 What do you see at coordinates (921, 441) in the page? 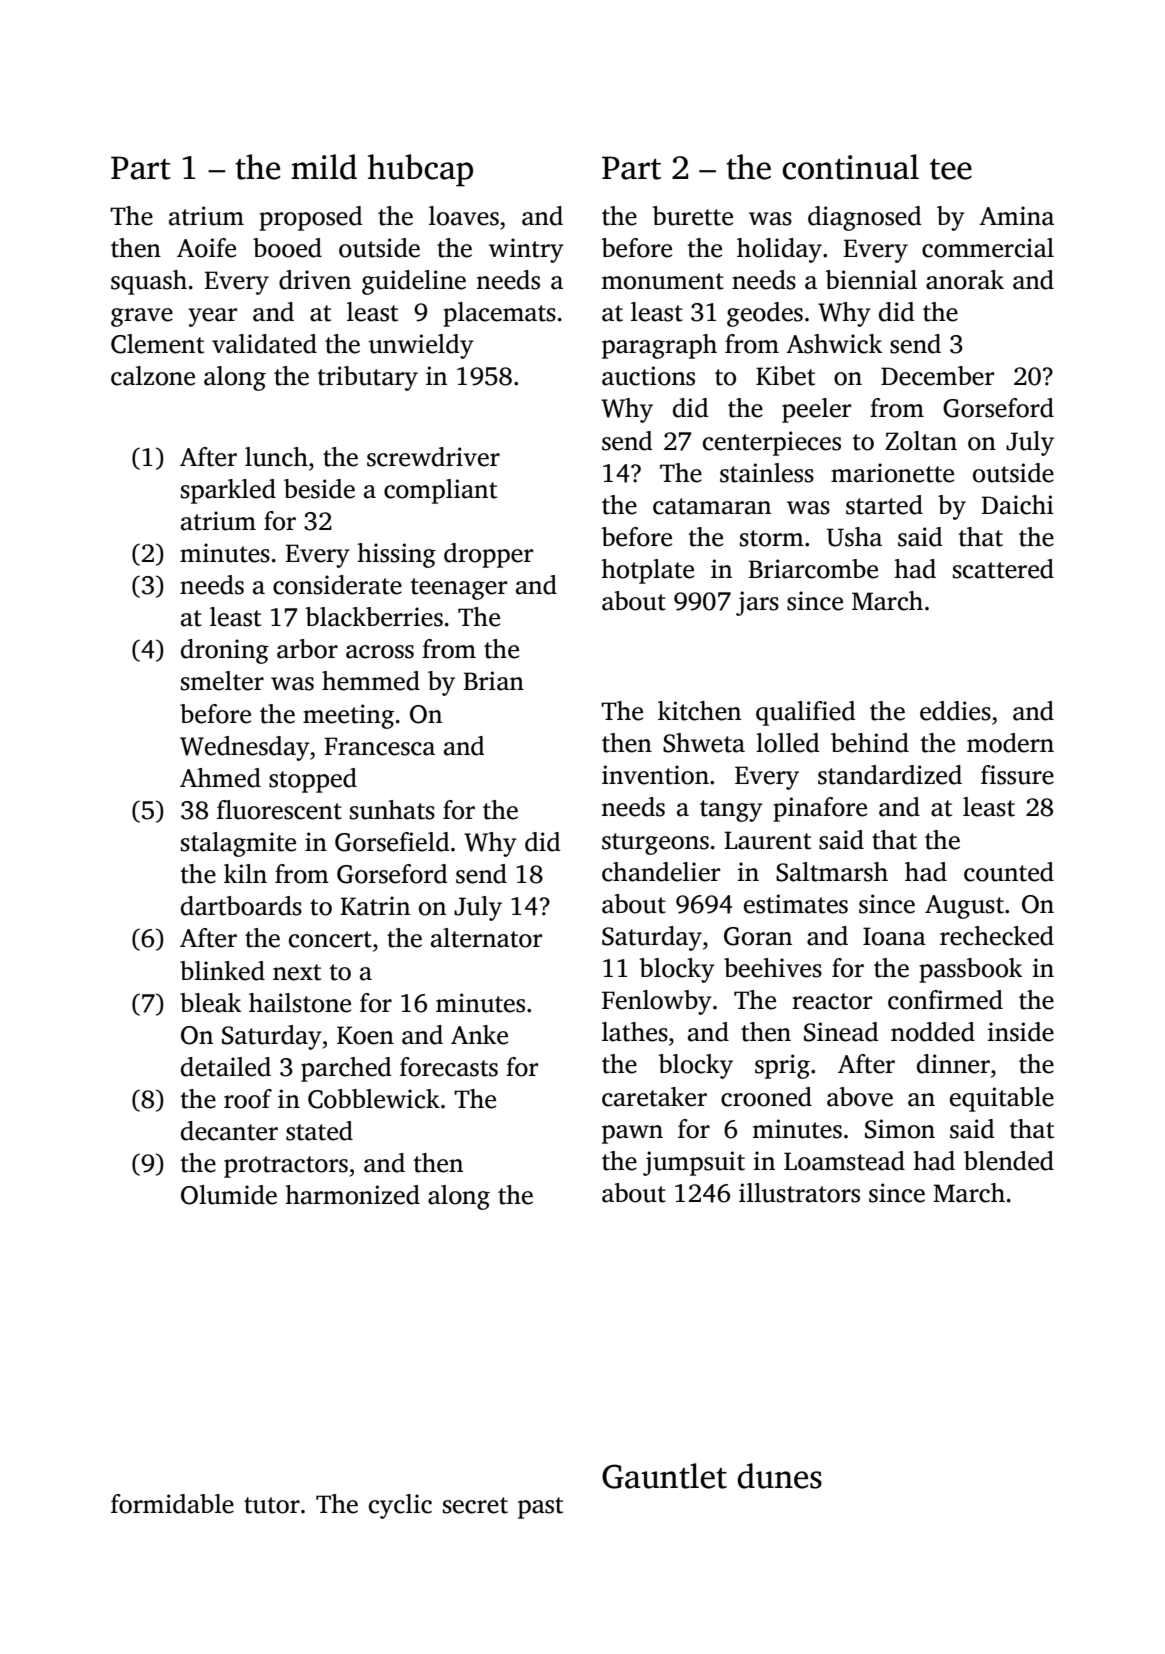
I see `Zoltan` at bounding box center [921, 441].
